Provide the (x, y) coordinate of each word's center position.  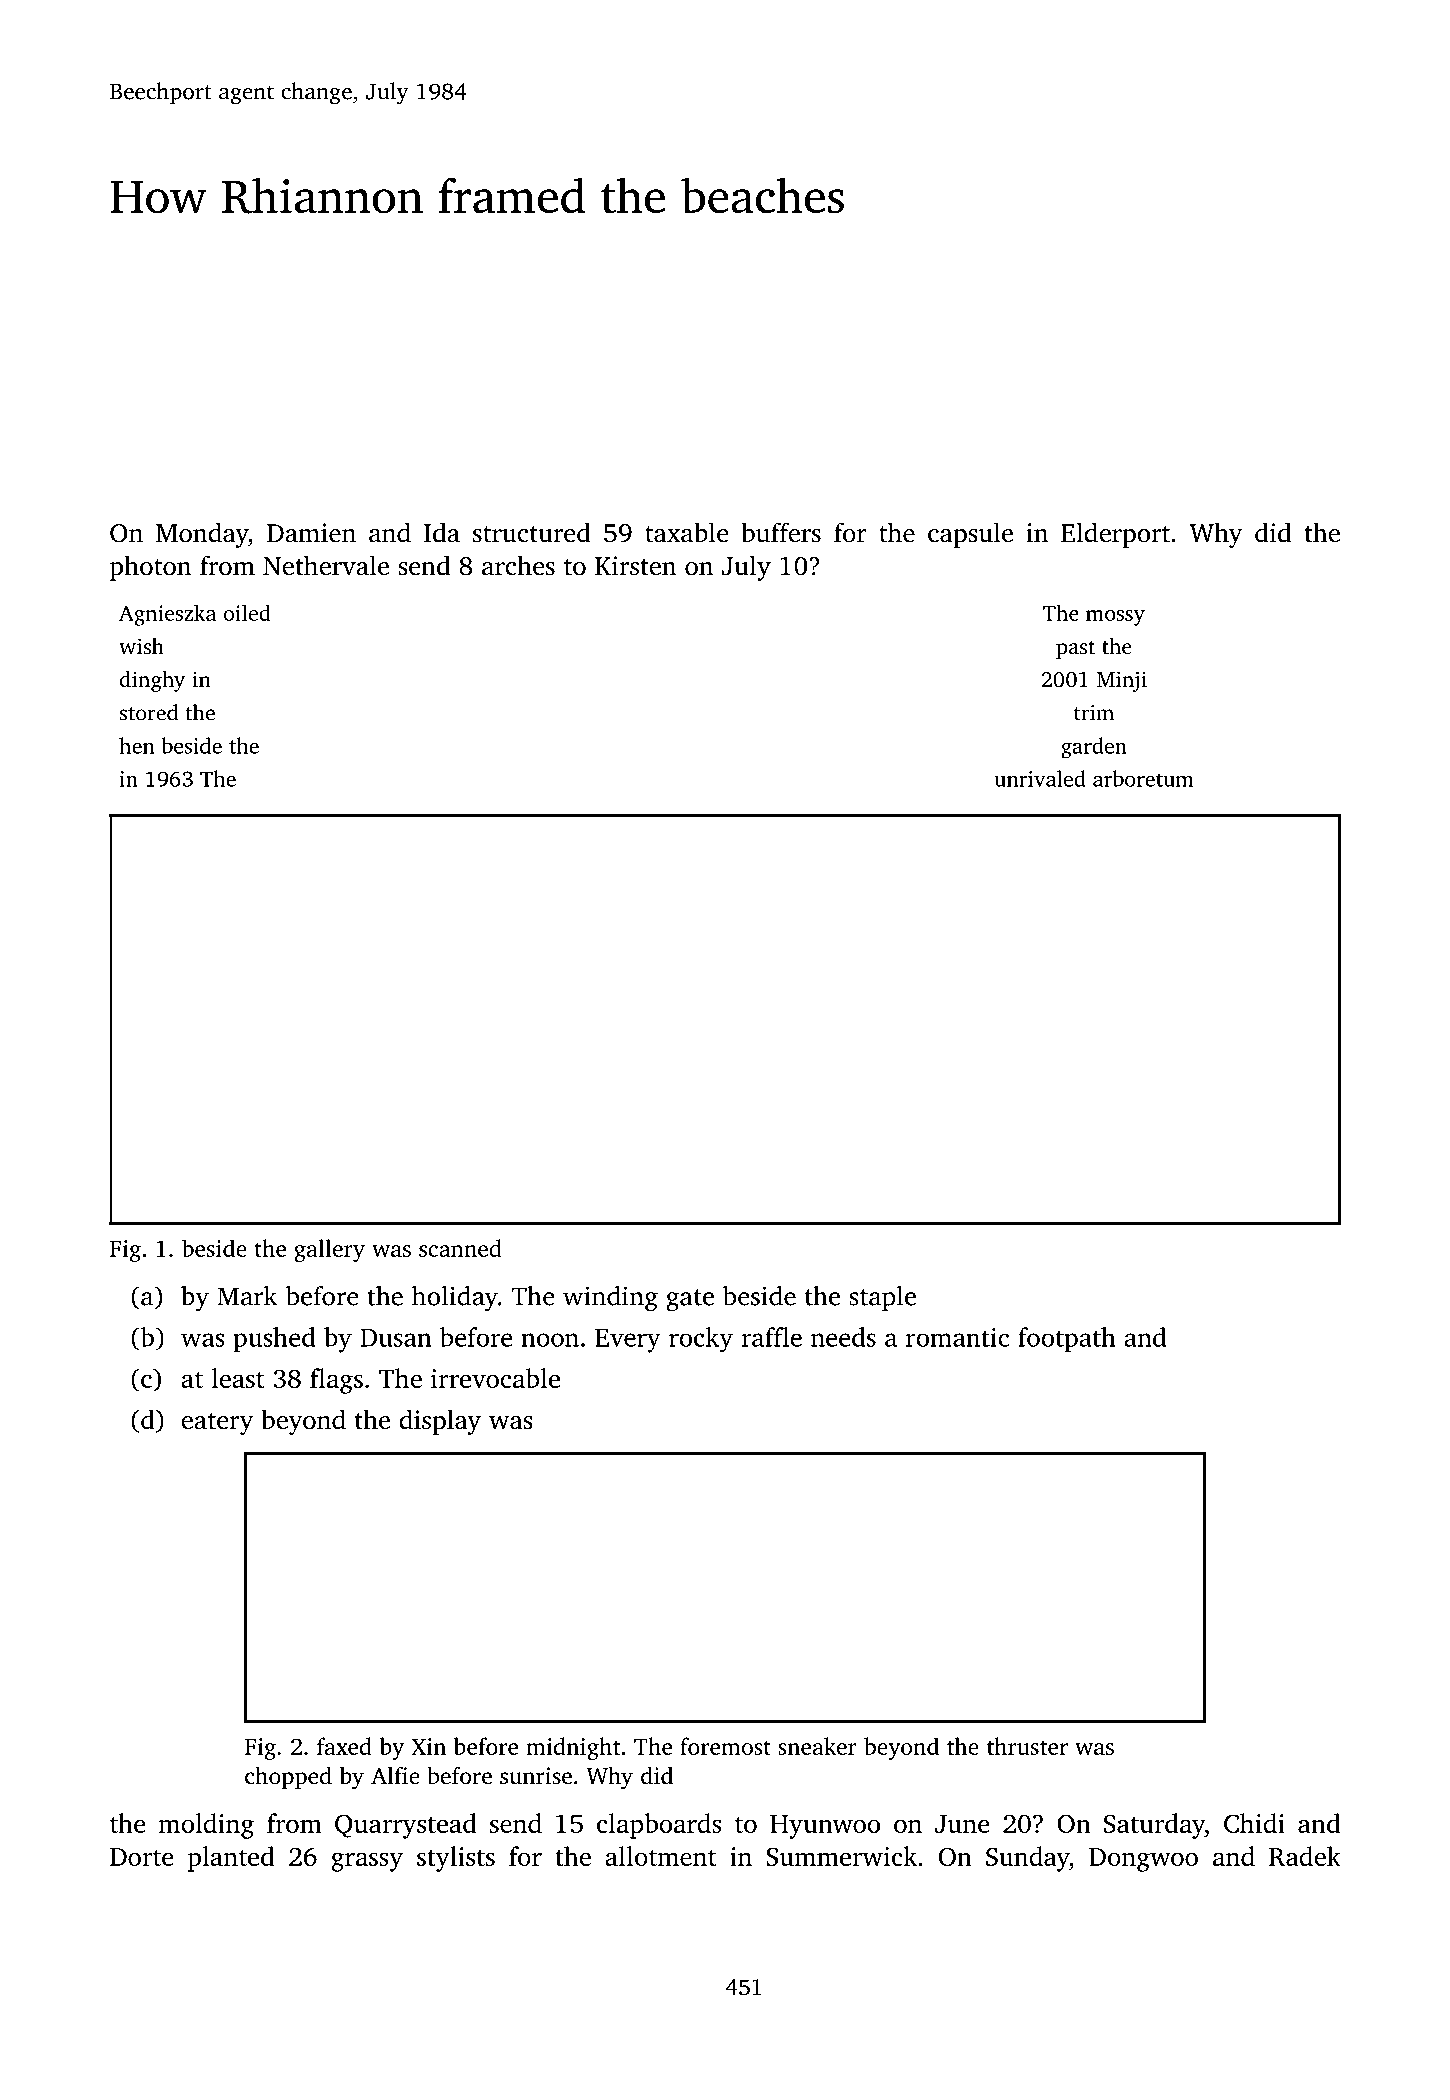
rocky (701, 1340)
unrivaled (1040, 778)
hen (136, 745)
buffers (781, 532)
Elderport (1115, 535)
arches (518, 565)
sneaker (817, 1746)
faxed (344, 1746)
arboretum (1143, 778)
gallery (329, 1250)
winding (610, 1299)
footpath (1067, 1340)
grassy (367, 1862)
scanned (460, 1248)
